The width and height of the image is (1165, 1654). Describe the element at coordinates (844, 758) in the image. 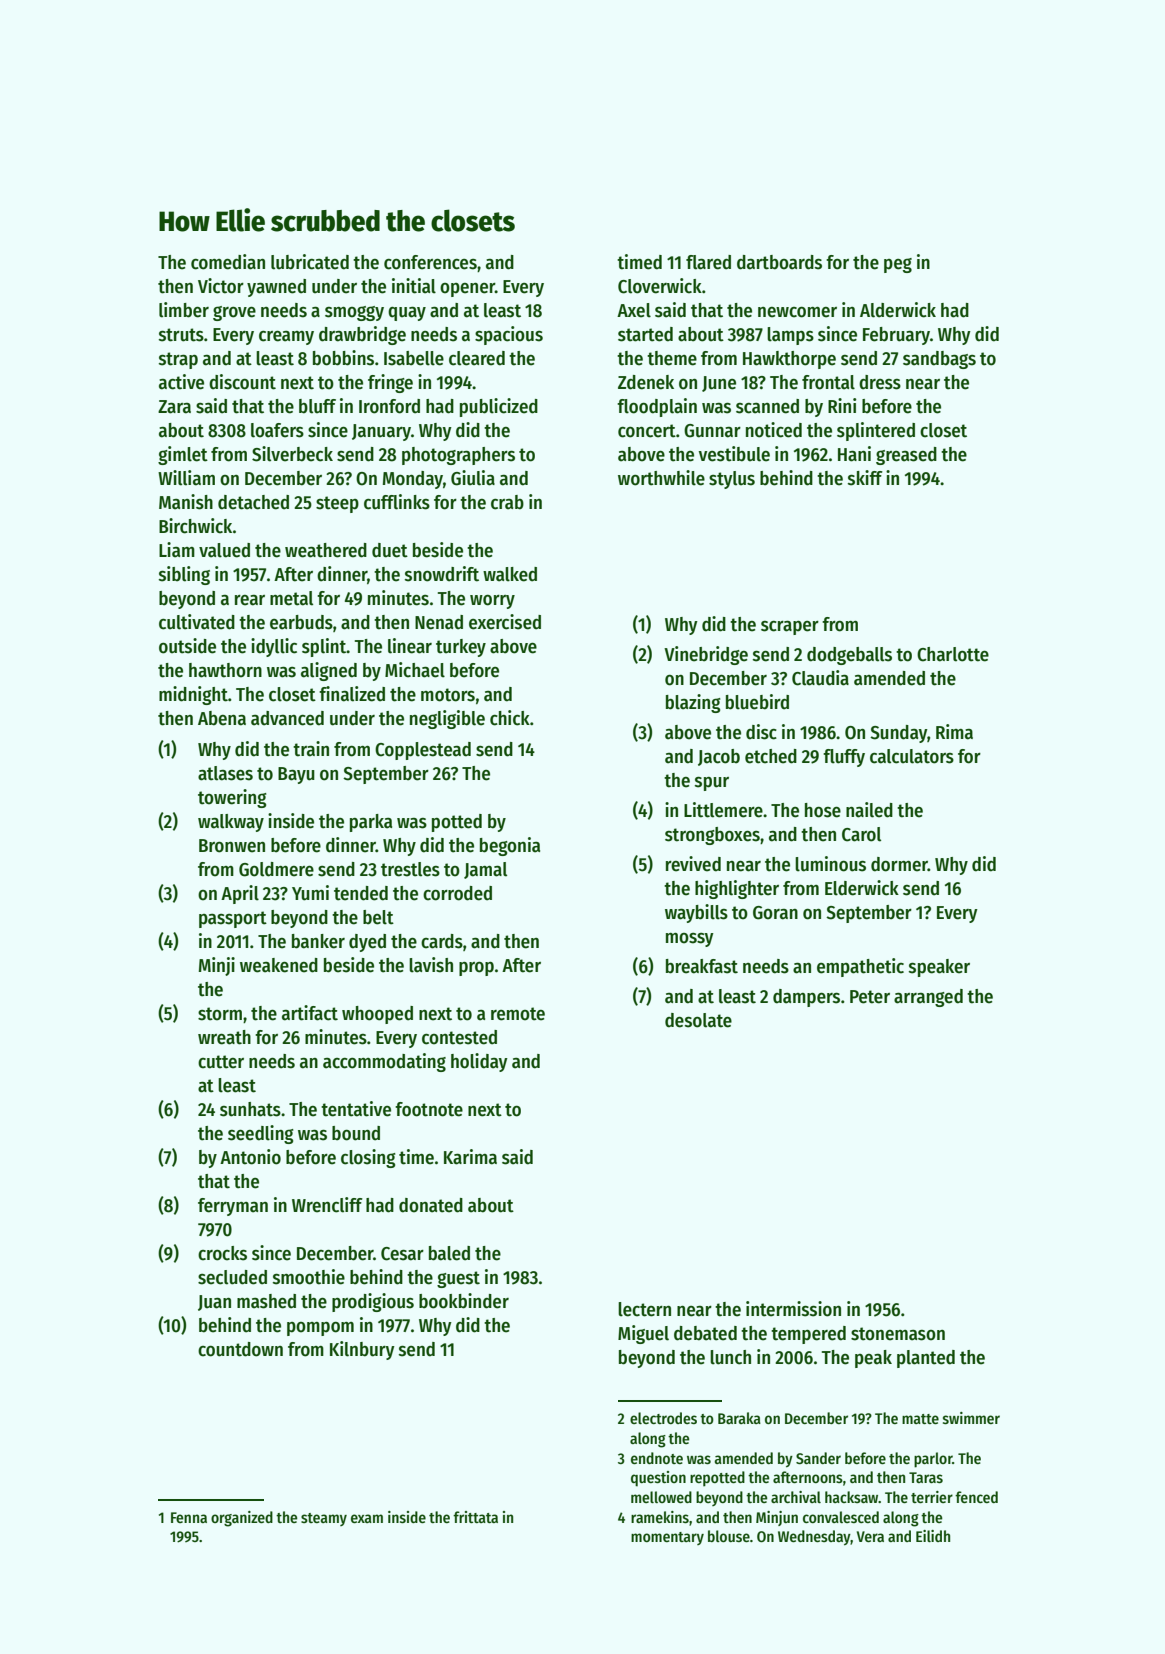

I see `fluffy` at that location.
